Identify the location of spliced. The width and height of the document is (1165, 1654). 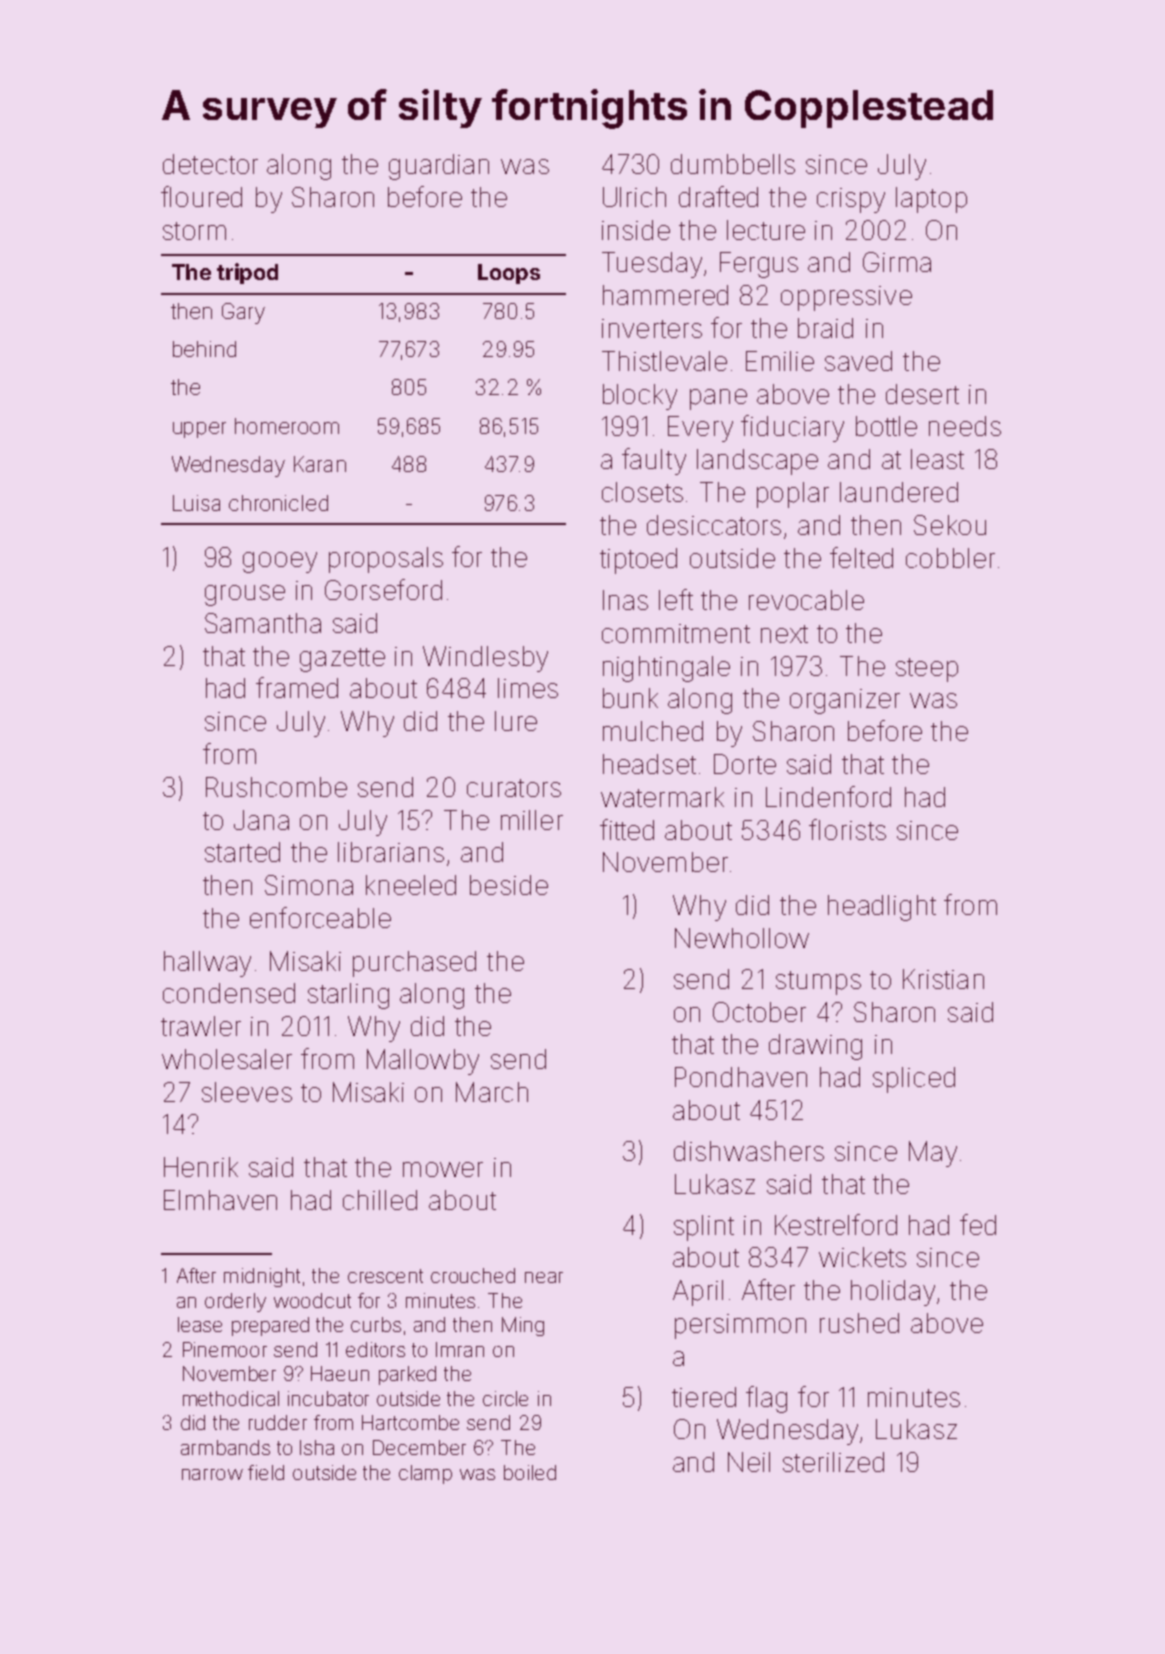
(914, 1080).
